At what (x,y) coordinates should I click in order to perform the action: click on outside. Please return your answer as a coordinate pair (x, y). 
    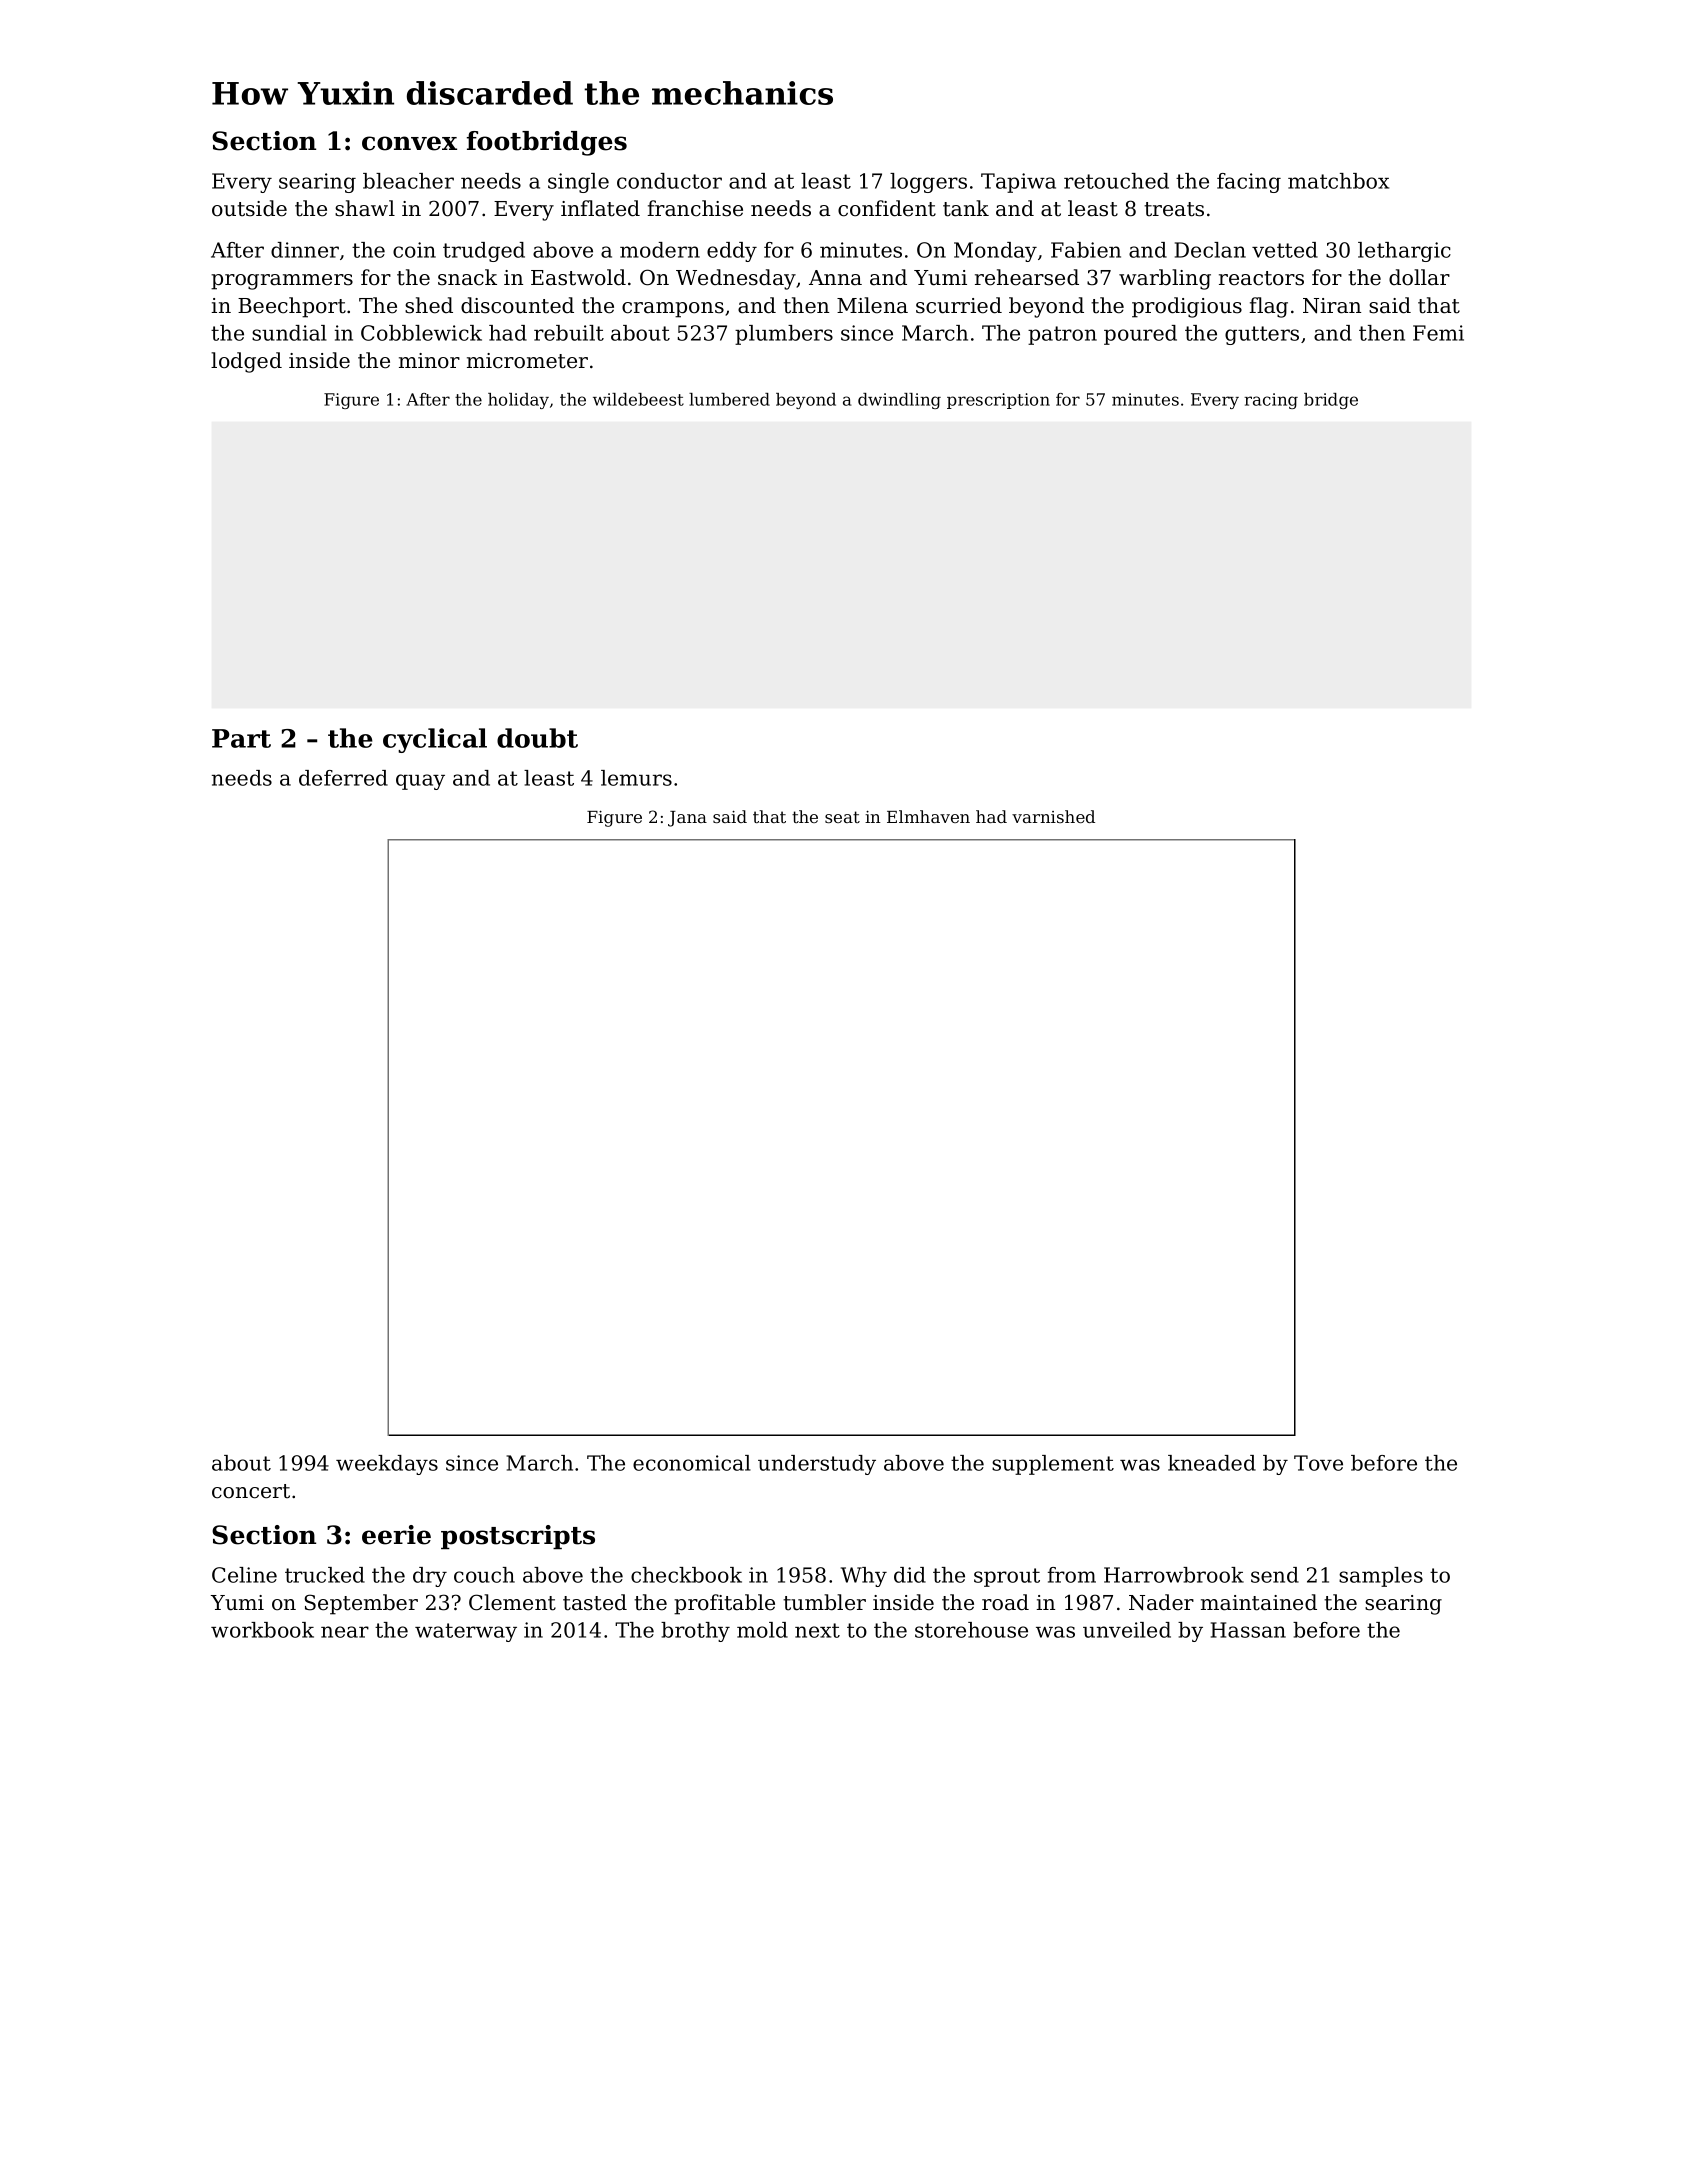
    Looking at the image, I should click on (249, 208).
